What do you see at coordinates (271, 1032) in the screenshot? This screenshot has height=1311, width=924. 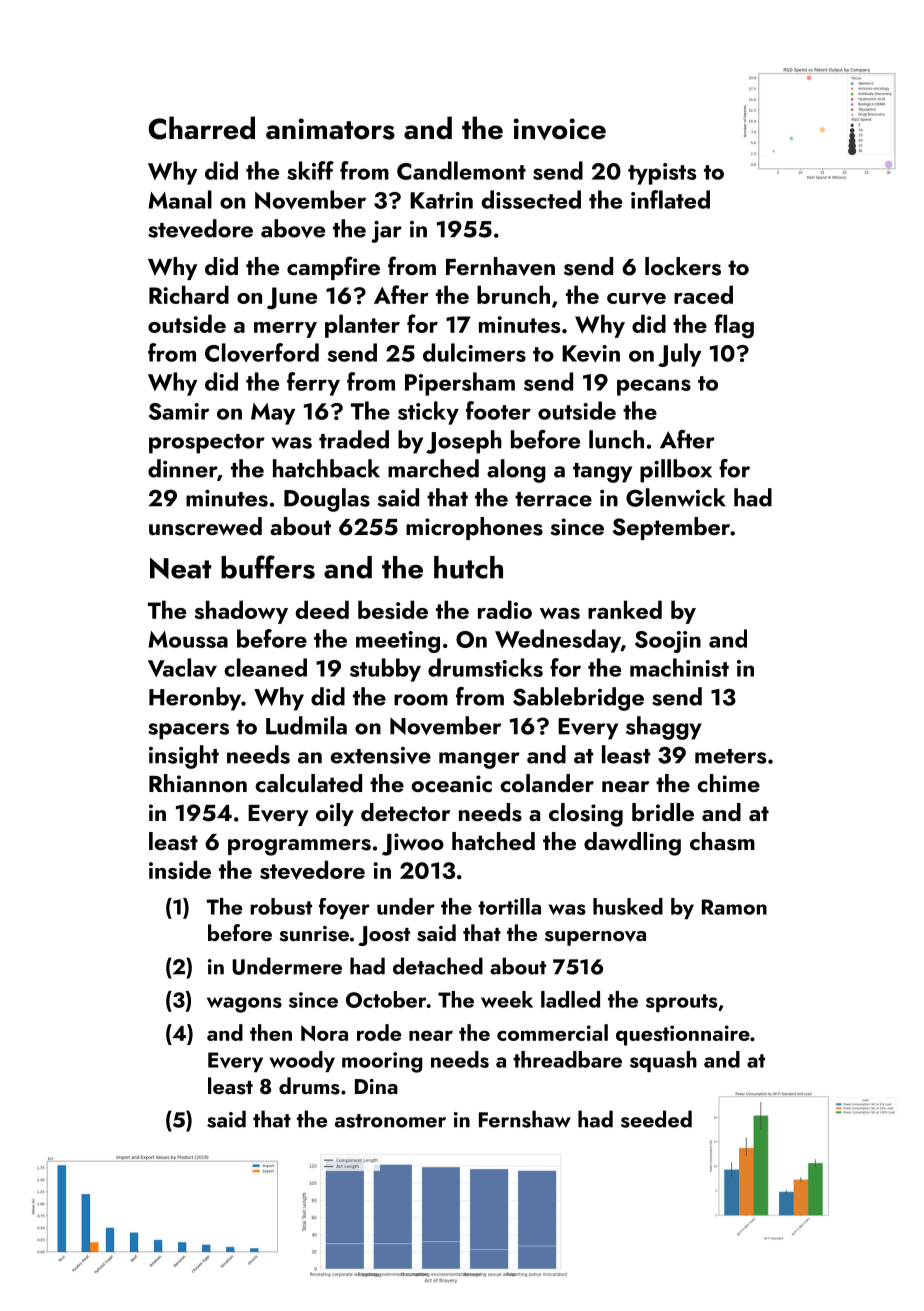 I see `then` at bounding box center [271, 1032].
